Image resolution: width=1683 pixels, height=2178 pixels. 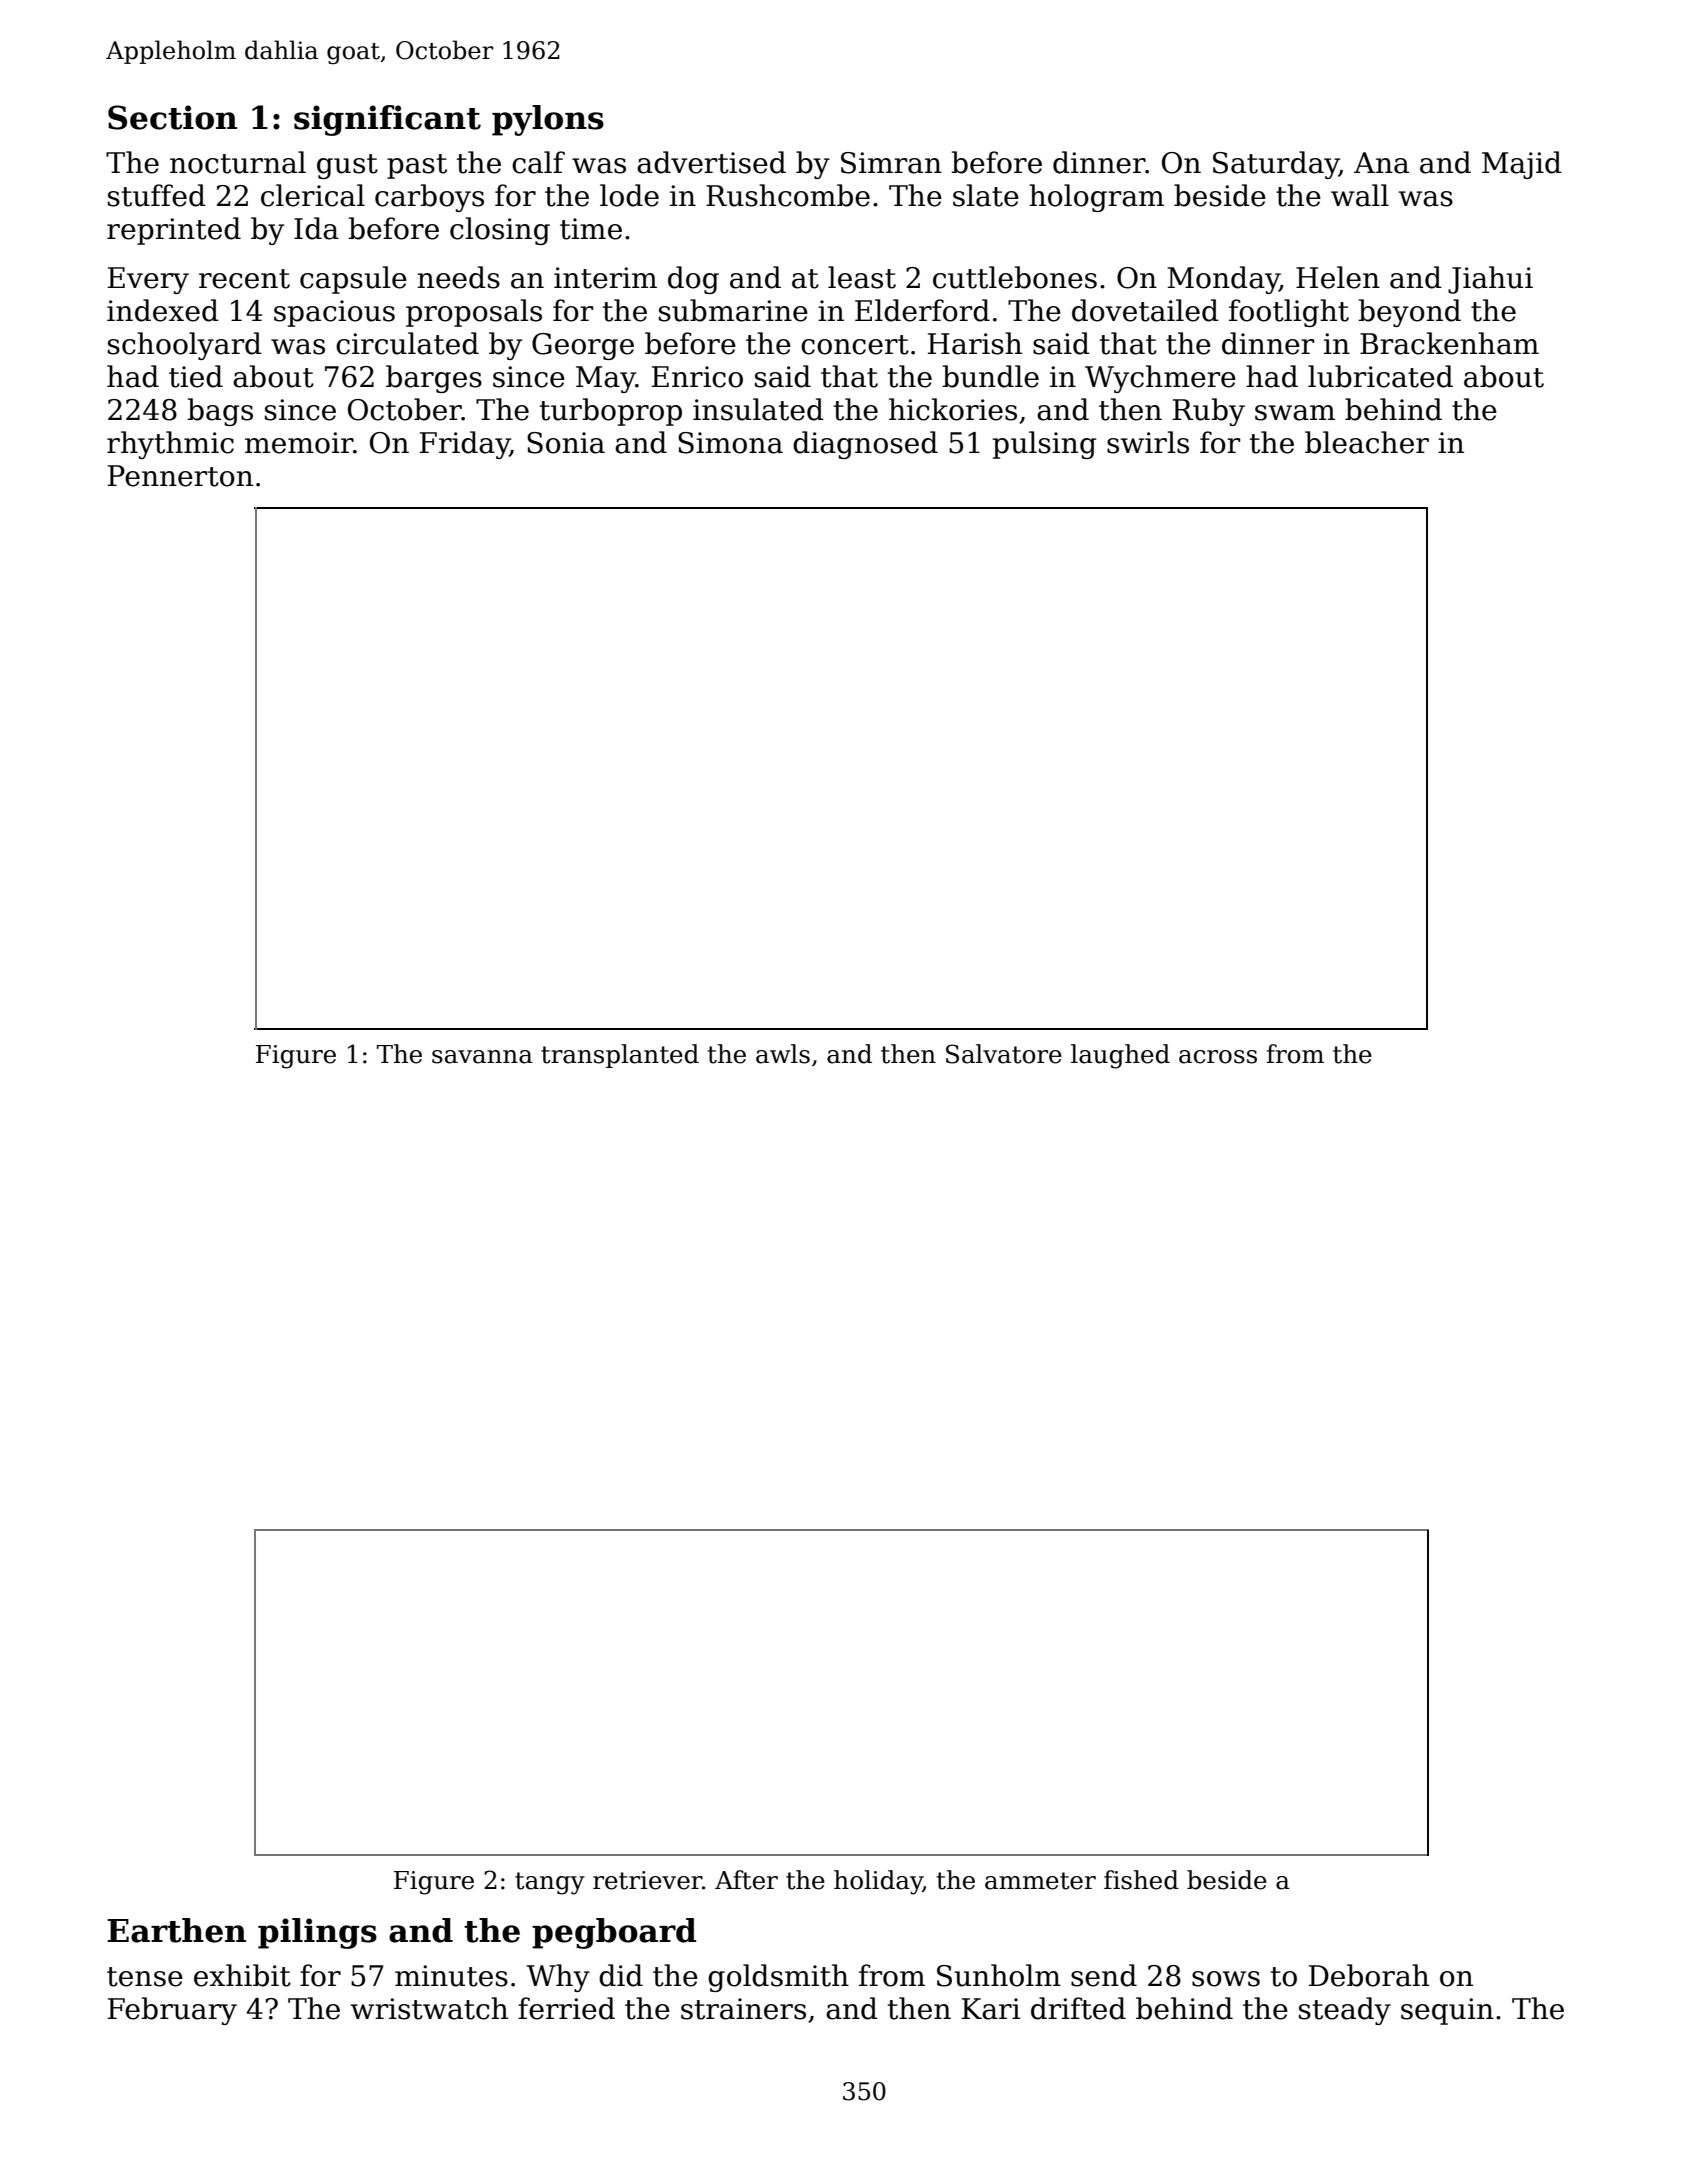 I want to click on awls, so click(x=783, y=1054).
